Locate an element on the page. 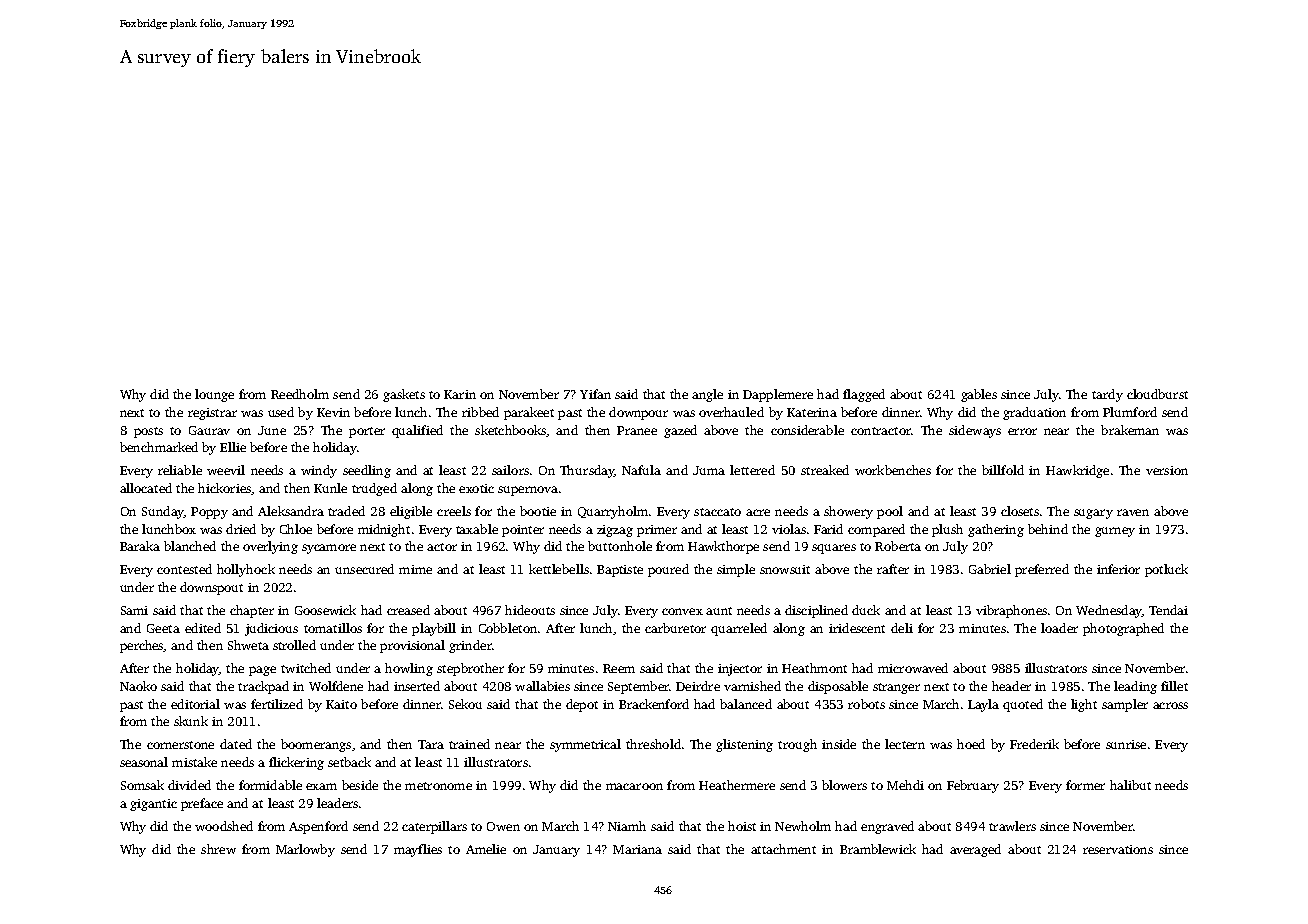 Image resolution: width=1308 pixels, height=924 pixels. mayflies is located at coordinates (418, 850).
